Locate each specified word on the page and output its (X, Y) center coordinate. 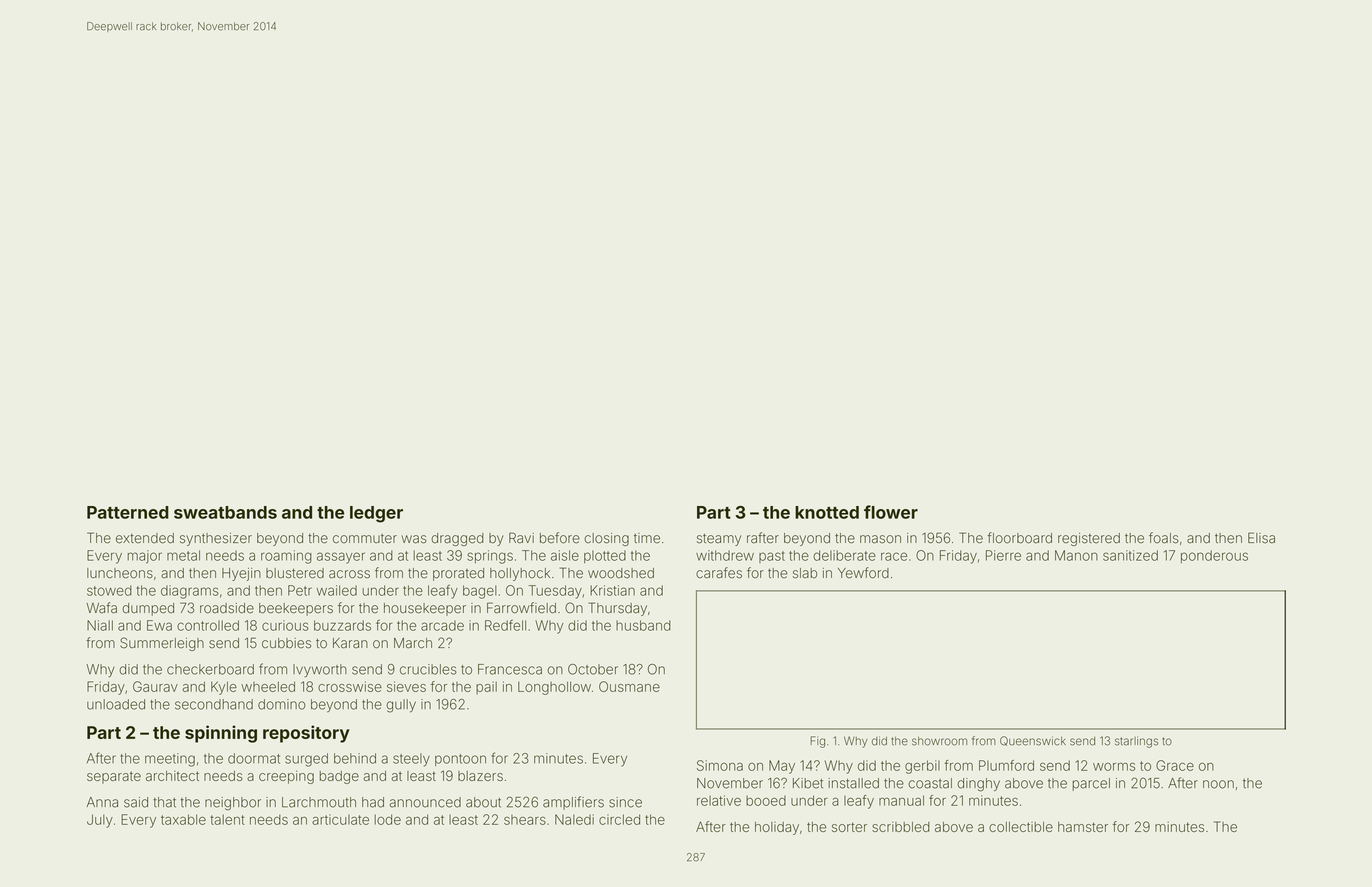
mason (880, 539)
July (100, 821)
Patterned (128, 512)
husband (643, 625)
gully (401, 706)
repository (306, 734)
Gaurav (155, 686)
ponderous (1214, 556)
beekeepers (296, 609)
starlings (1136, 742)
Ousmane (629, 686)
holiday (777, 828)
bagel (480, 592)
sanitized (1130, 555)
